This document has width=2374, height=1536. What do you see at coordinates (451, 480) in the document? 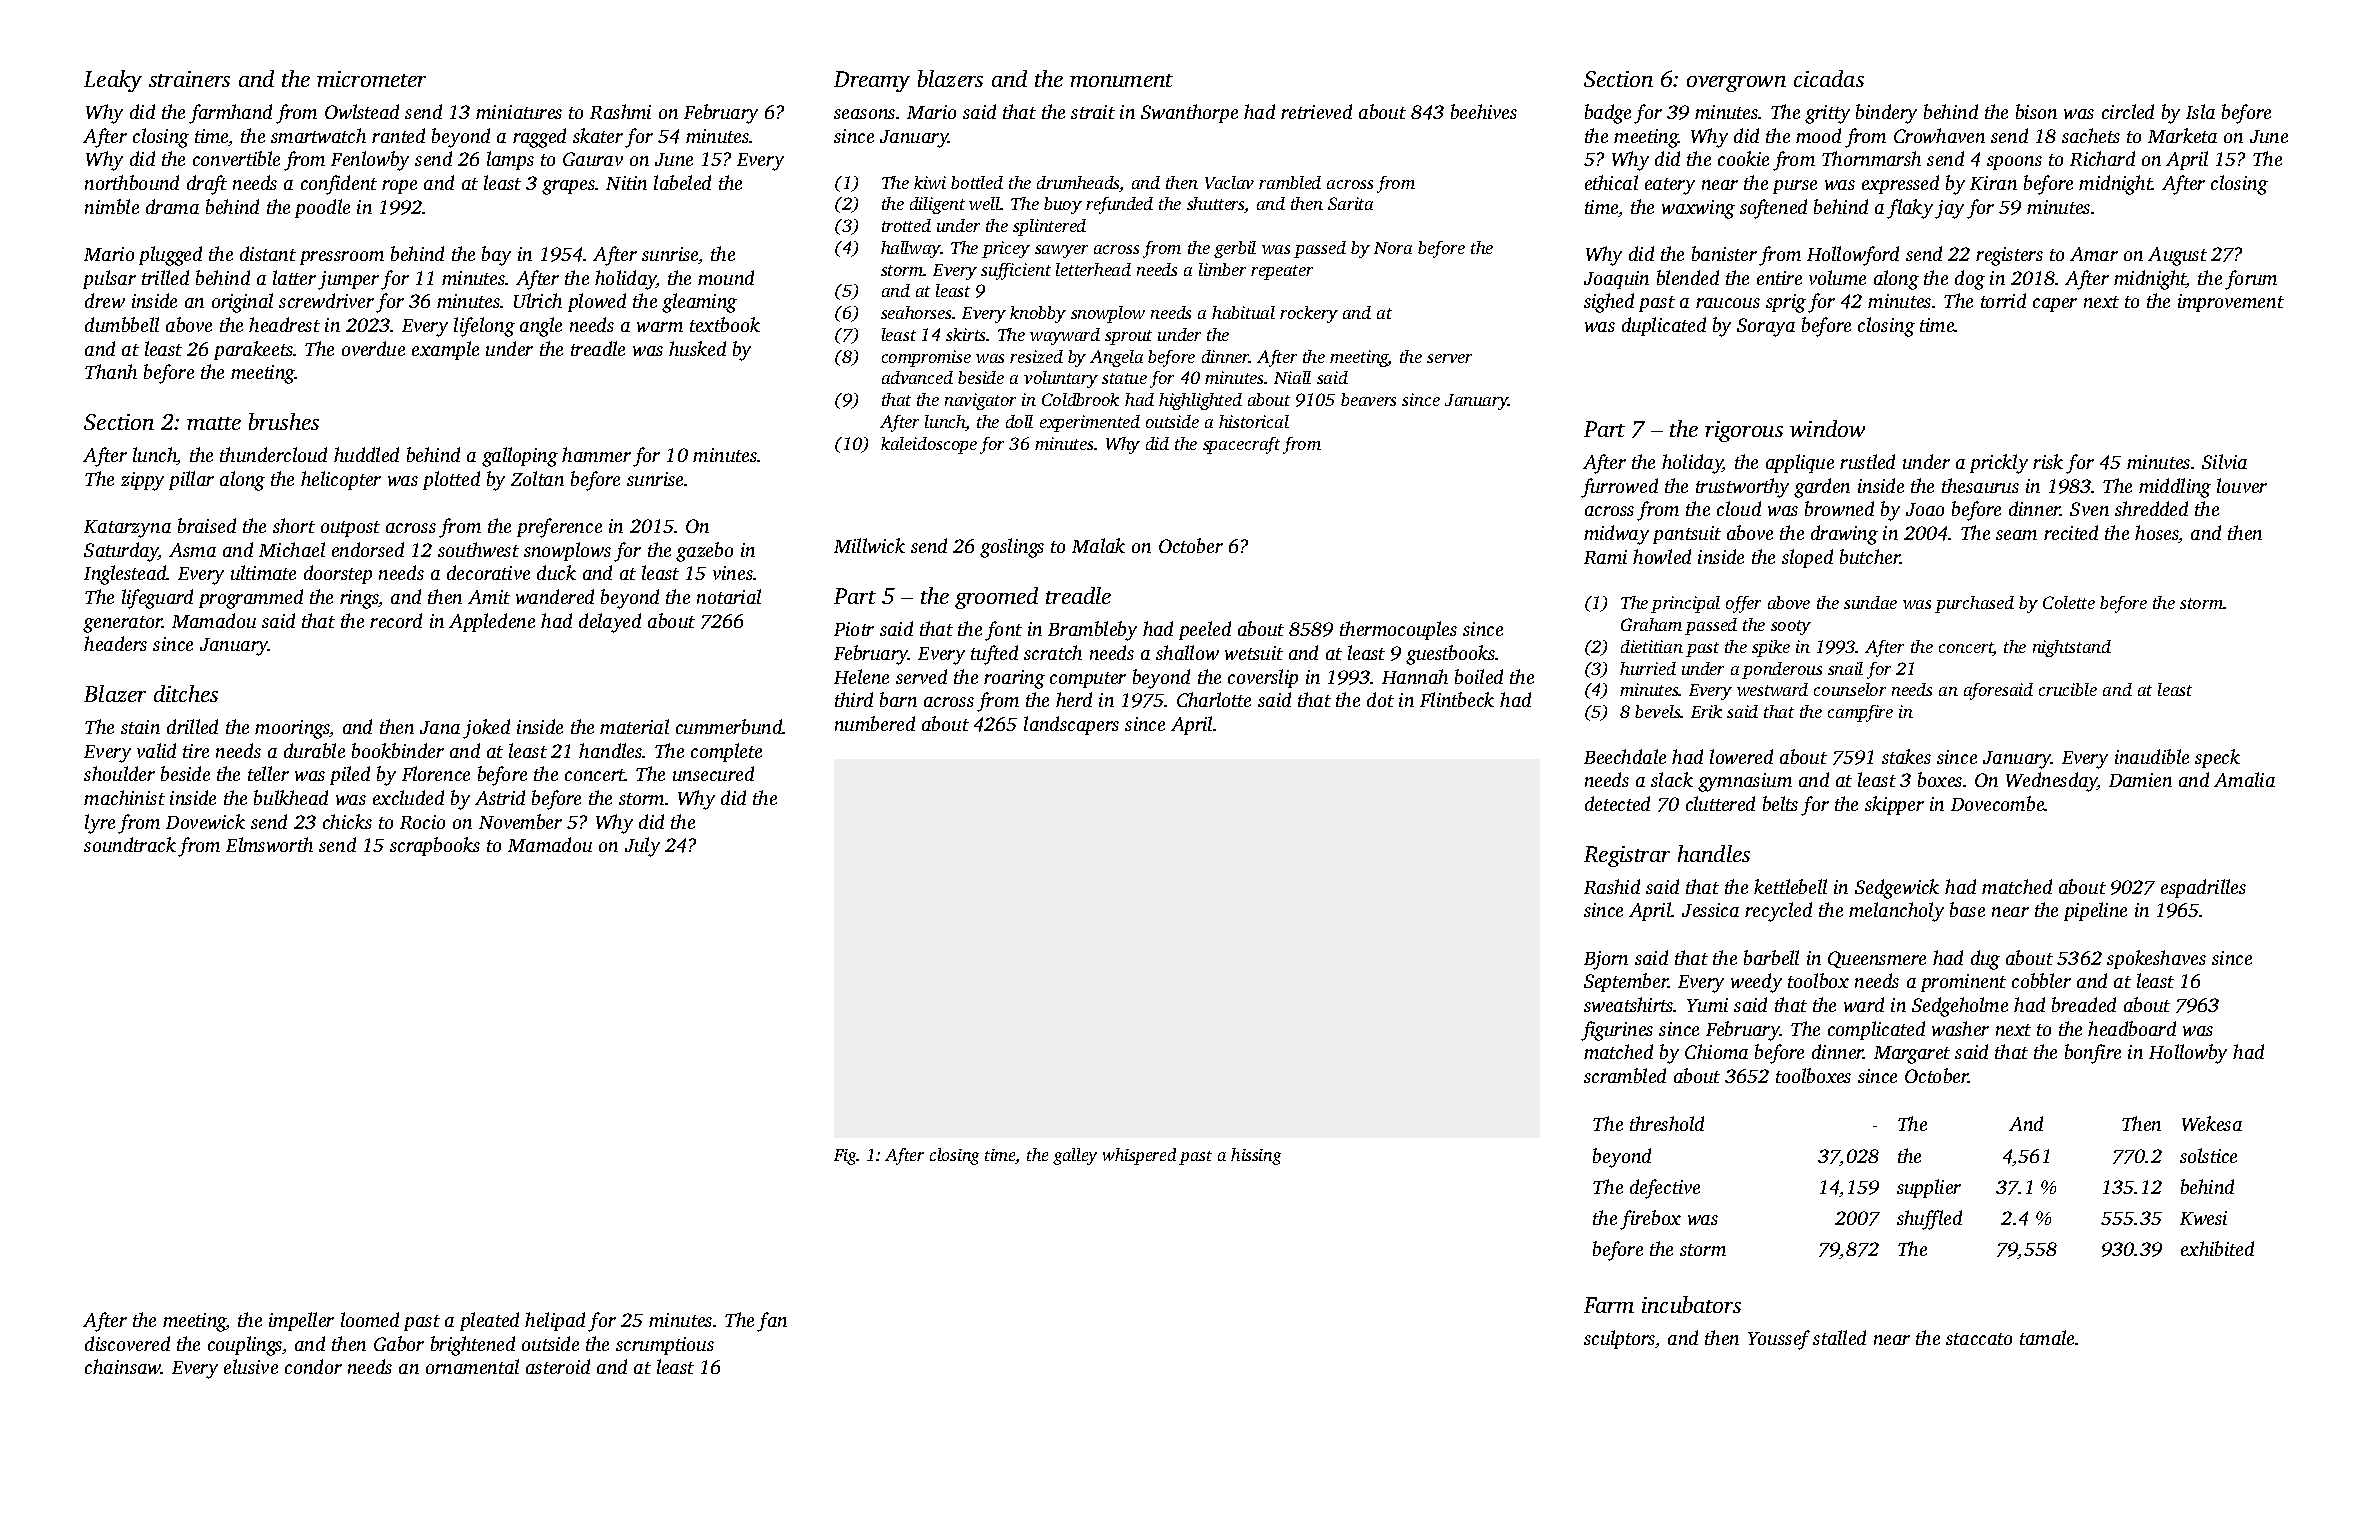
I see `plotted` at bounding box center [451, 480].
